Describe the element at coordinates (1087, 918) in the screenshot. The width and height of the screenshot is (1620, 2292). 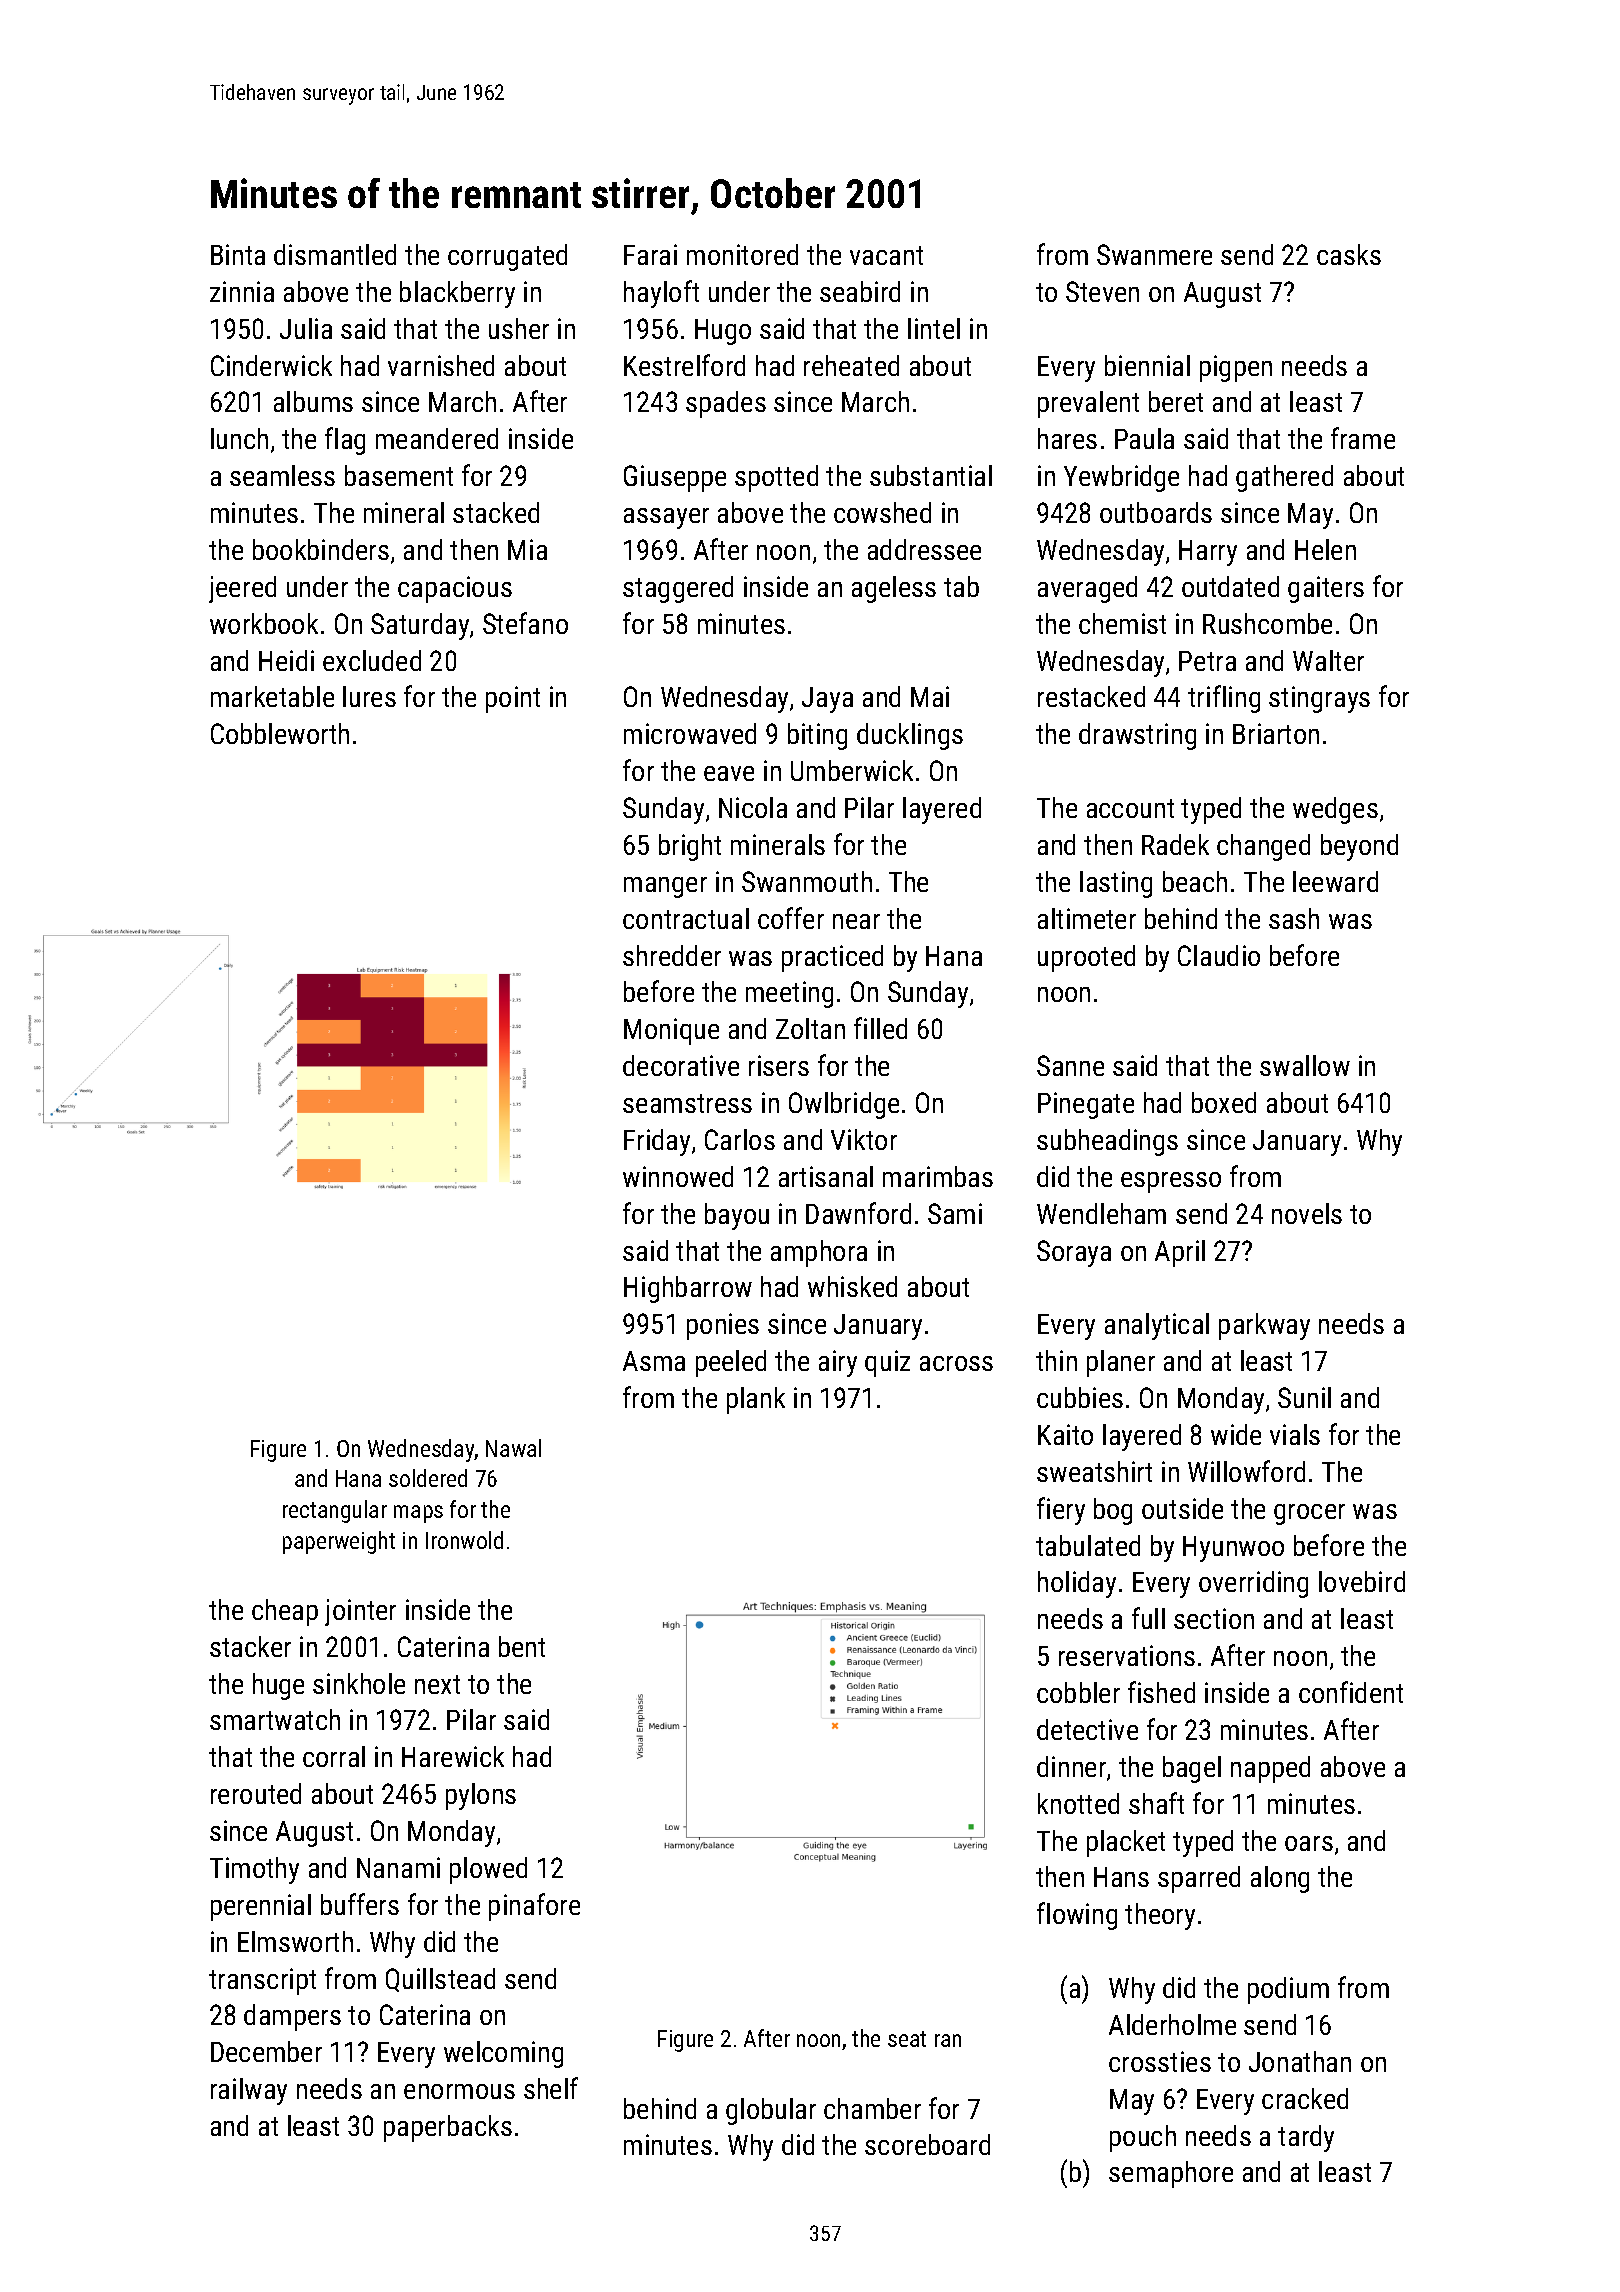
I see `altimeter` at that location.
